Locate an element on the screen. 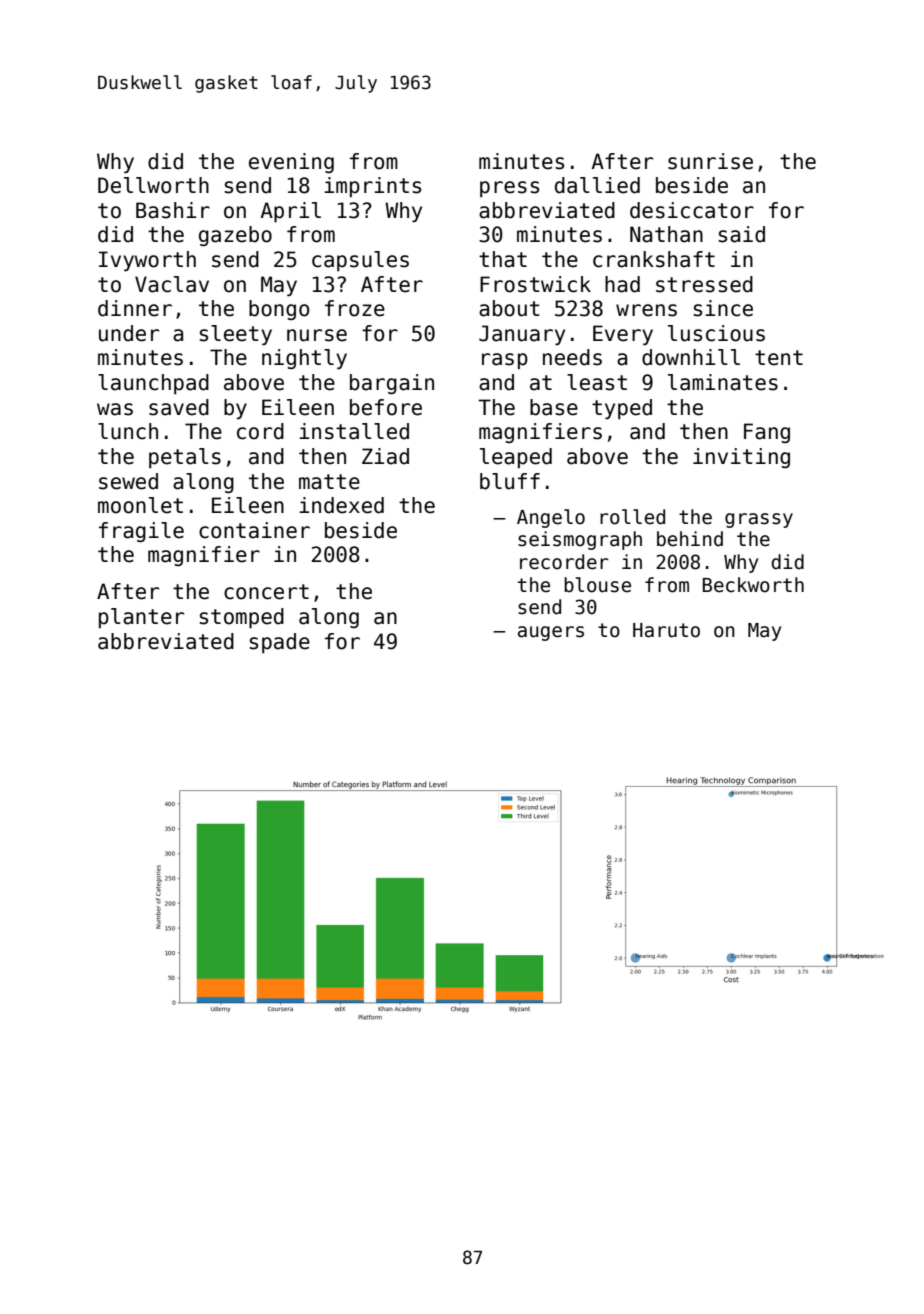 This screenshot has width=924, height=1314. Frostwick is located at coordinates (535, 284).
